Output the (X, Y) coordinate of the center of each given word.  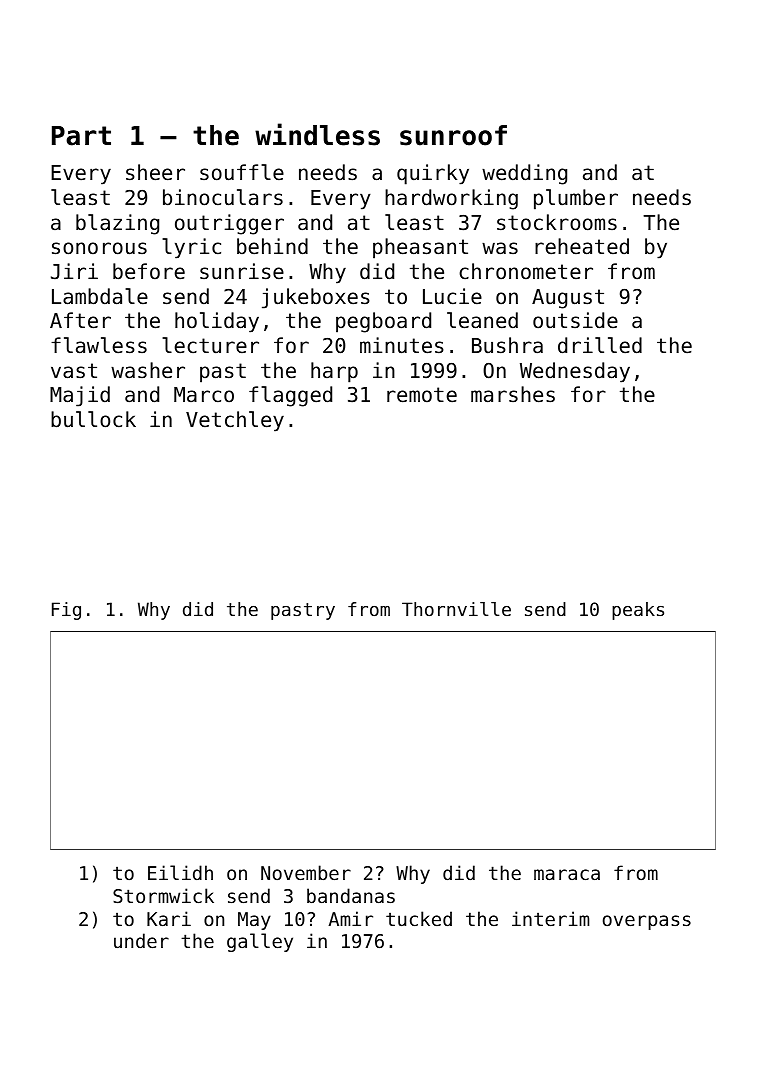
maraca (567, 874)
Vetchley (235, 421)
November (306, 872)
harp (334, 372)
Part (81, 136)
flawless (99, 345)
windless (317, 134)
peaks (638, 611)
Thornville (456, 609)
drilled (600, 345)
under (141, 940)
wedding (524, 174)
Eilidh (180, 872)
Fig (66, 611)
